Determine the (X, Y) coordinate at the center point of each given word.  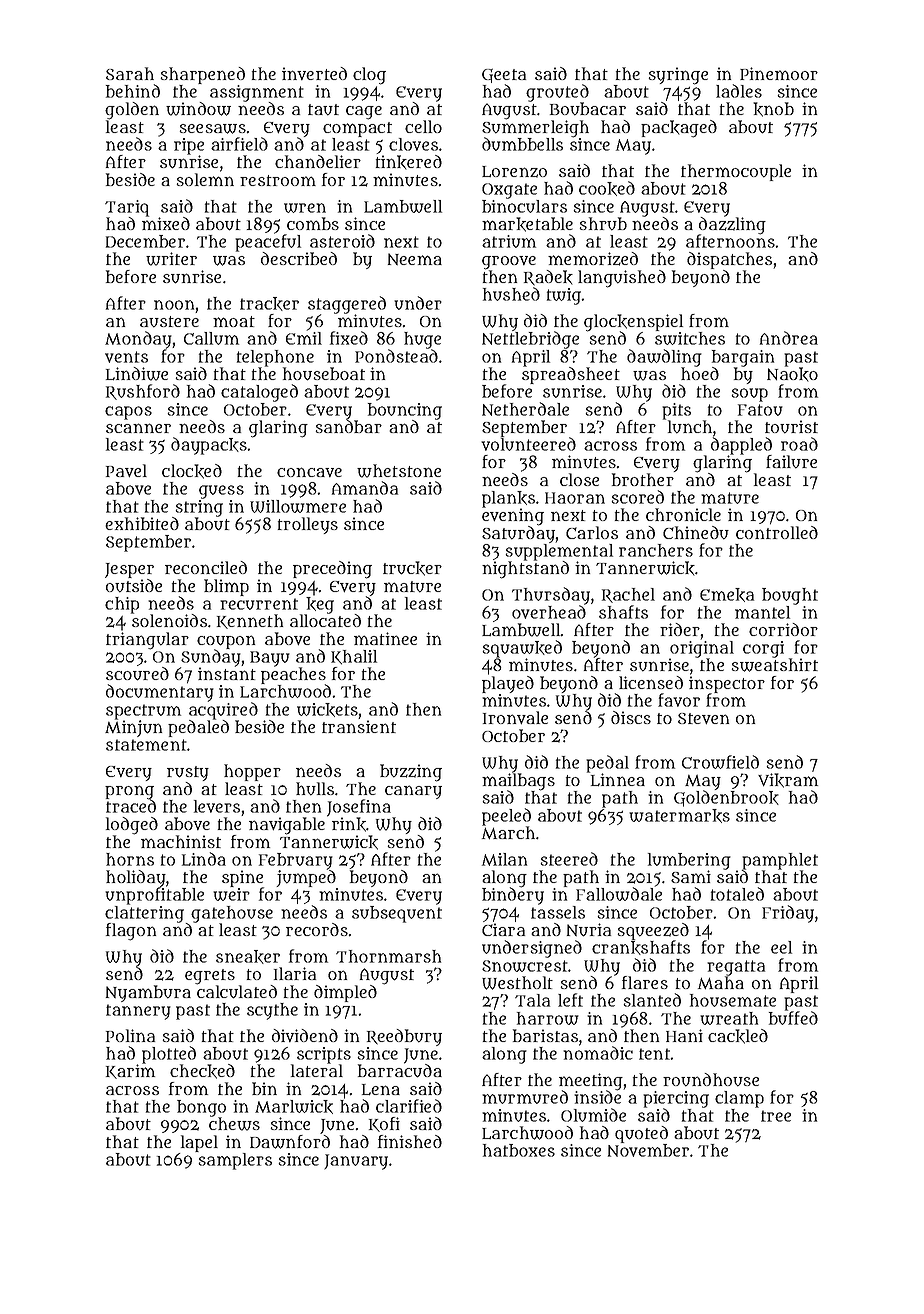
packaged (679, 129)
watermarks (679, 816)
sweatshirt (774, 665)
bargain (743, 358)
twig (564, 296)
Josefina (359, 808)
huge (422, 340)
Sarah (130, 73)
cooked (607, 188)
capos (128, 413)
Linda (204, 859)
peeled (506, 817)
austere (169, 321)
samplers (235, 1161)
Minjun (133, 728)
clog (369, 76)
